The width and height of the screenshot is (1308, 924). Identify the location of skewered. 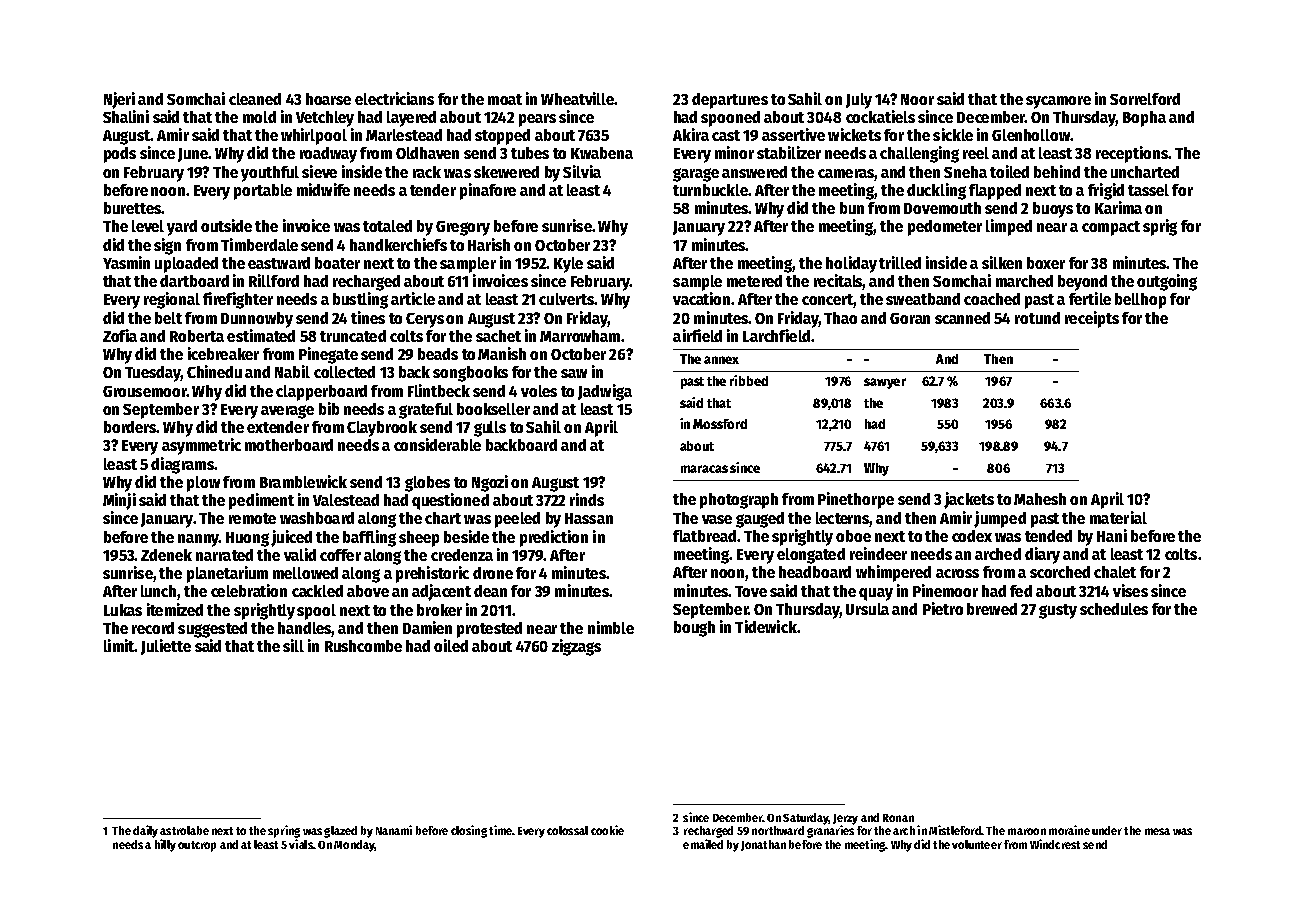
(506, 172).
